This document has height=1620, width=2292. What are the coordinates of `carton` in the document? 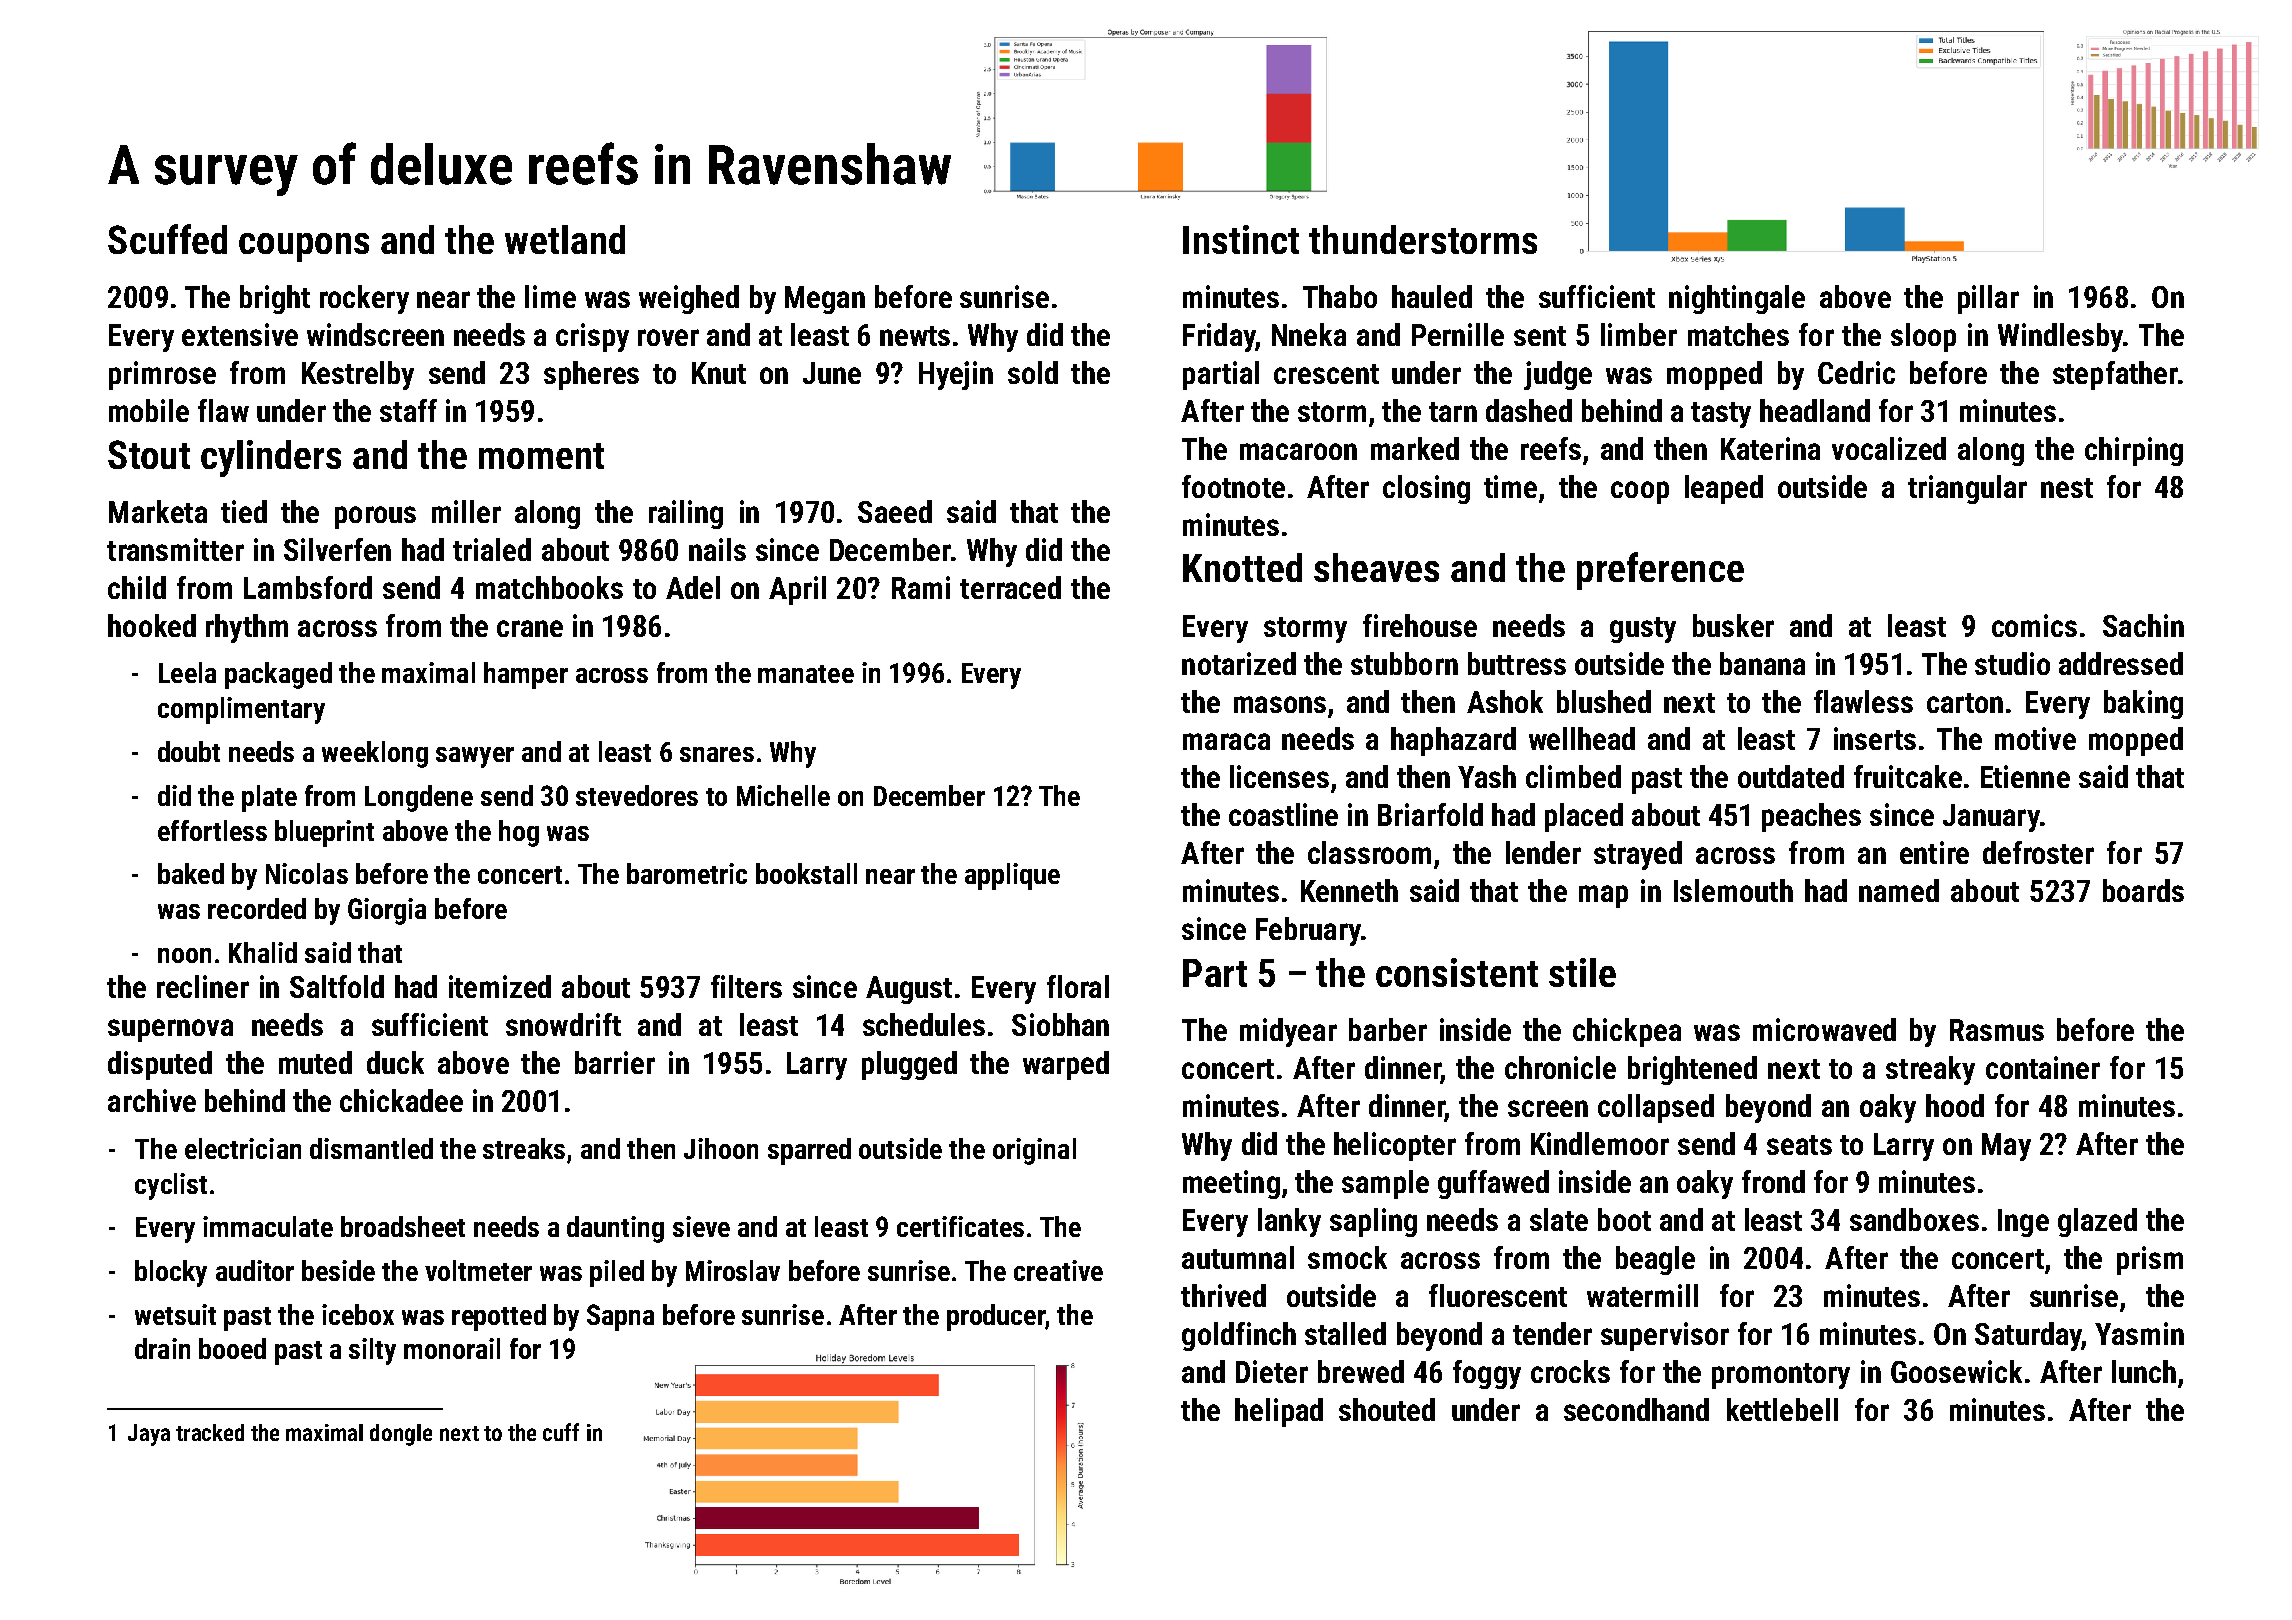 It's located at (1965, 703).
